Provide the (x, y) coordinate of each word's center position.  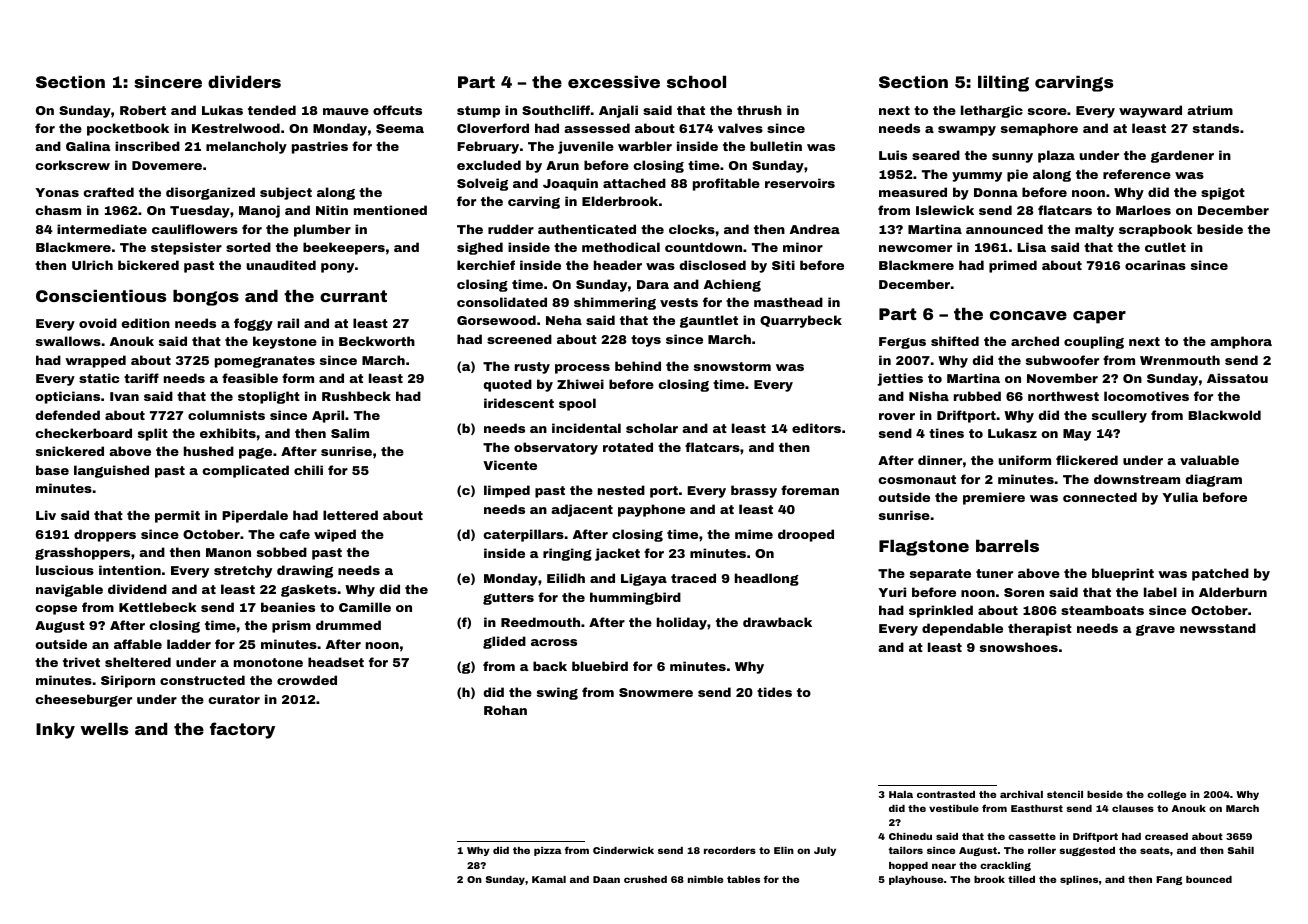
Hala (901, 794)
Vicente (510, 465)
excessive (614, 81)
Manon (228, 552)
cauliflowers (195, 229)
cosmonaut (917, 479)
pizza (548, 851)
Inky (55, 730)
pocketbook (128, 129)
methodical (621, 247)
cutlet (1165, 247)
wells (104, 728)
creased (1166, 836)
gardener (1182, 156)
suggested (1087, 851)
